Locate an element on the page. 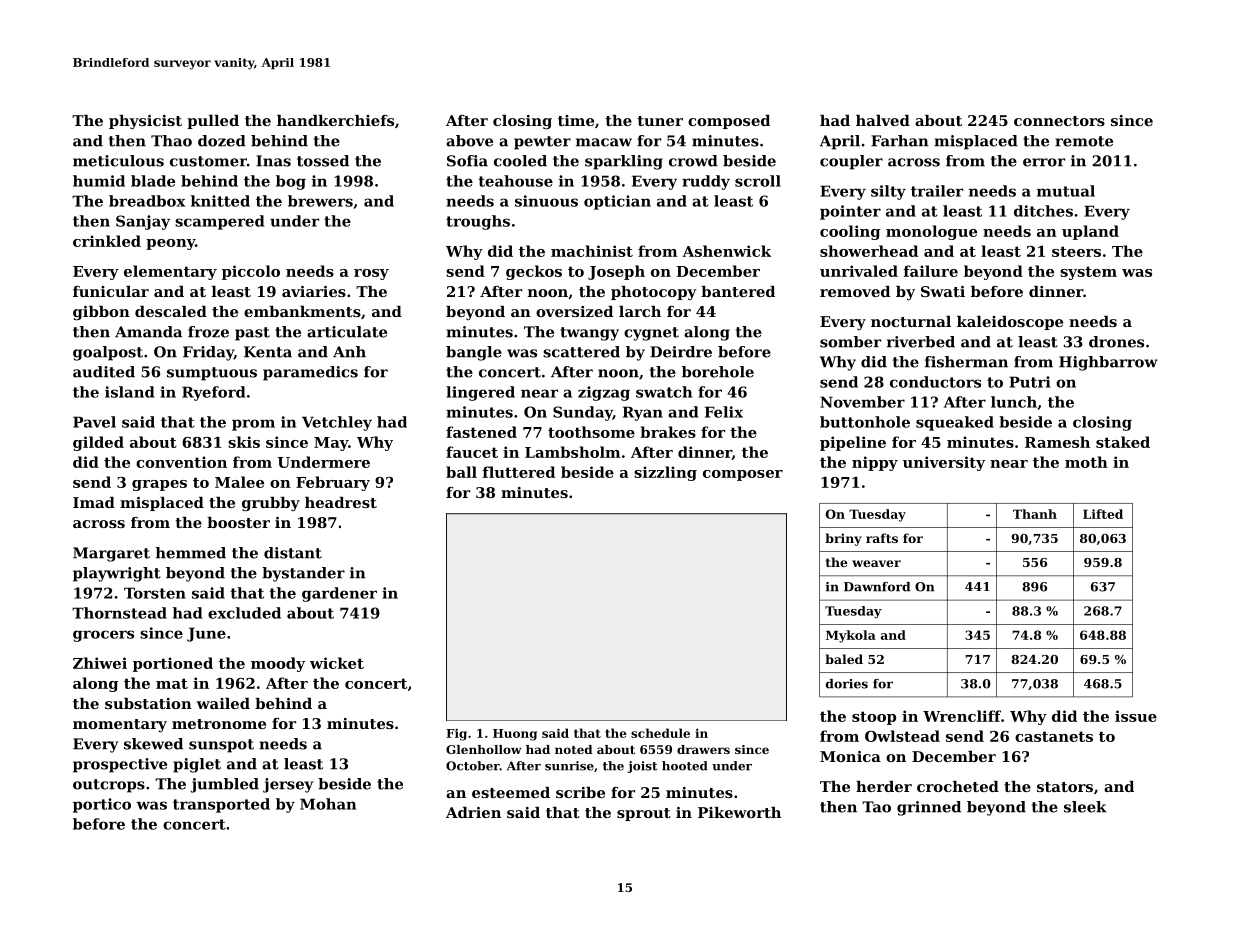 This image has width=1233, height=952. staked is located at coordinates (1123, 442).
